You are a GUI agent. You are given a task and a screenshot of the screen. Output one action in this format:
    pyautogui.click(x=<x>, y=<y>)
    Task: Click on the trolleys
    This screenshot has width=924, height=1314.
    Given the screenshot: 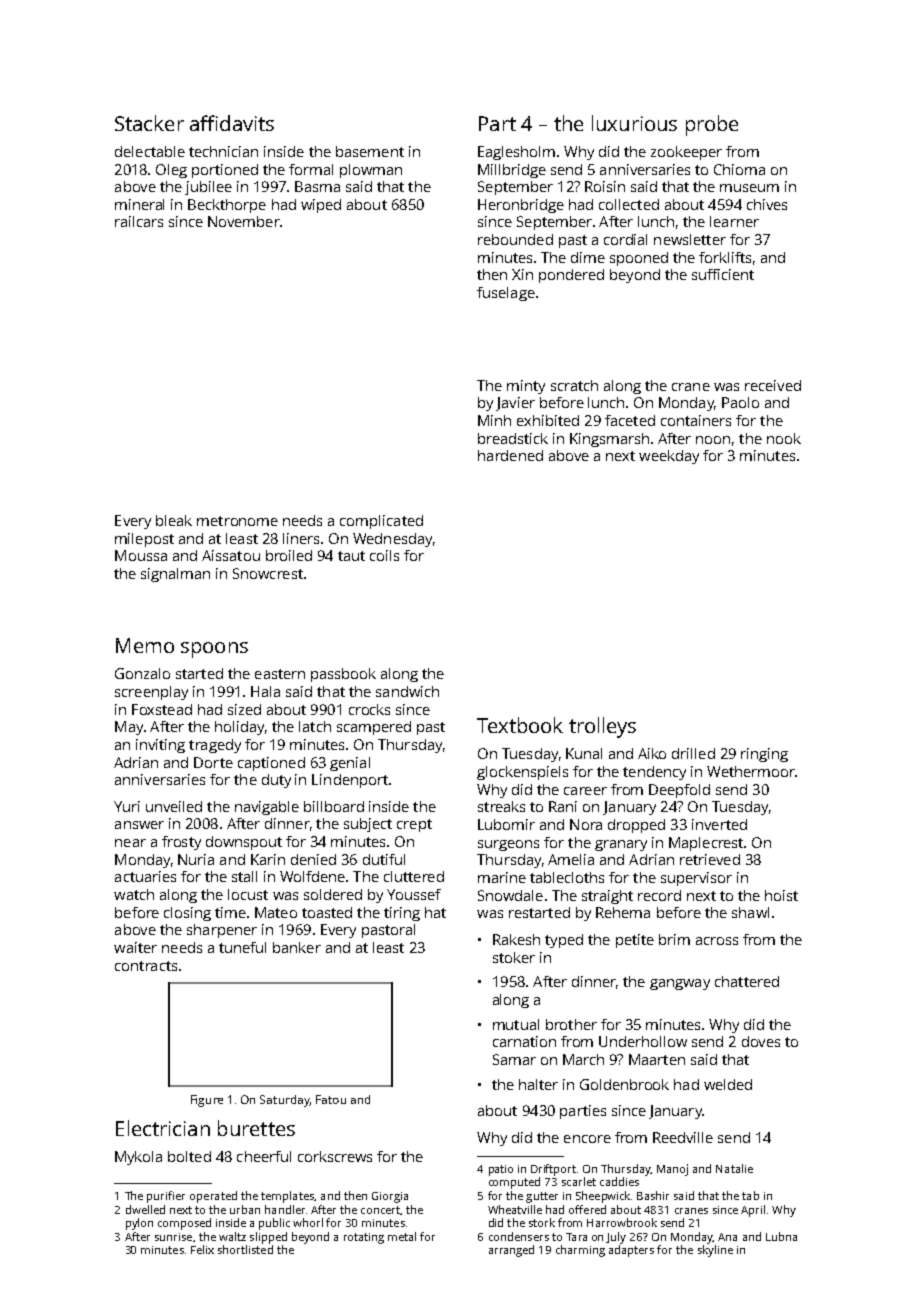 What is the action you would take?
    pyautogui.click(x=602, y=727)
